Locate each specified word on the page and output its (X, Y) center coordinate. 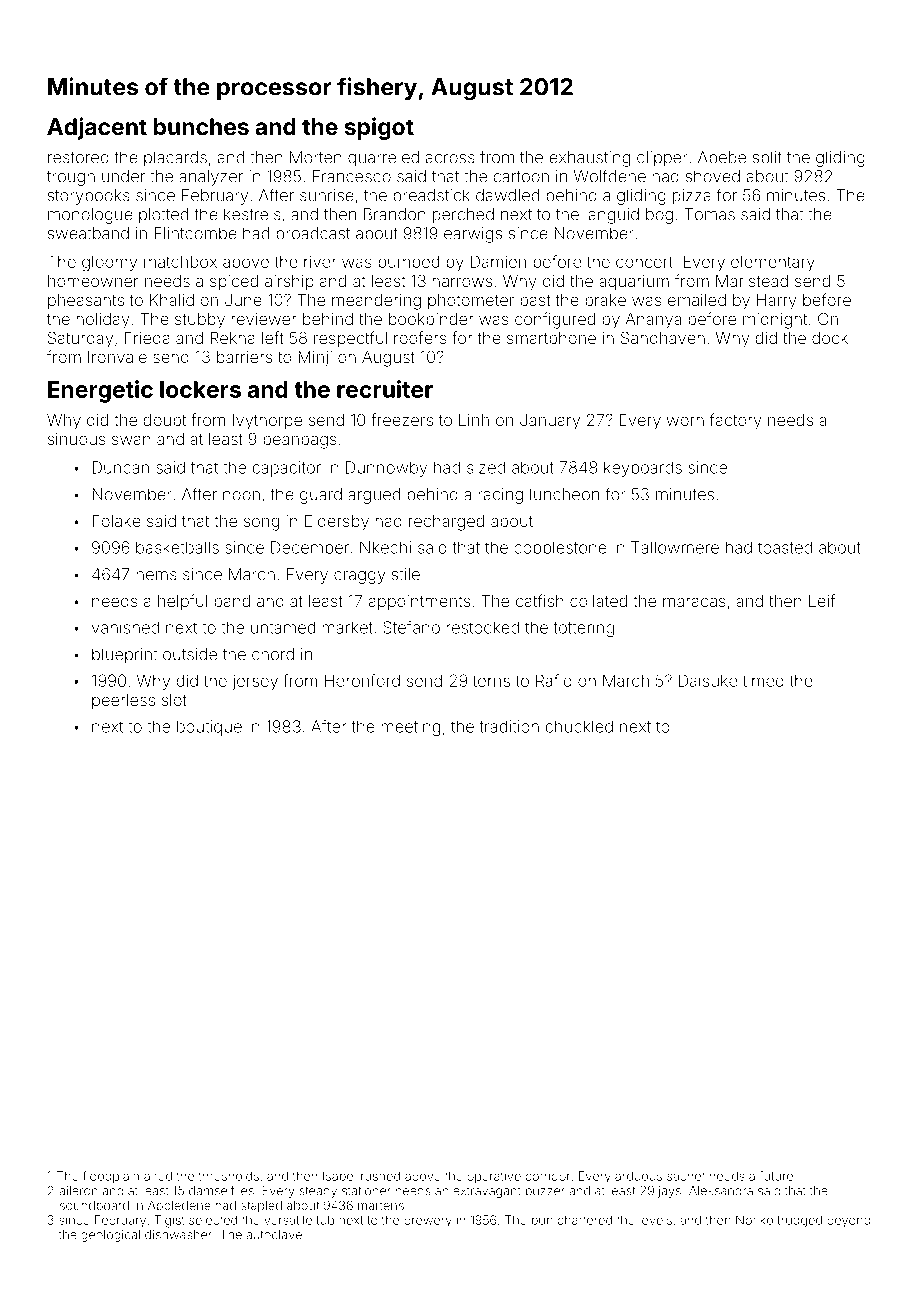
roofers (420, 337)
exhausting (589, 159)
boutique (209, 728)
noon (241, 496)
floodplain (111, 1177)
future (776, 1176)
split (767, 159)
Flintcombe (195, 233)
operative (494, 1177)
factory (736, 421)
